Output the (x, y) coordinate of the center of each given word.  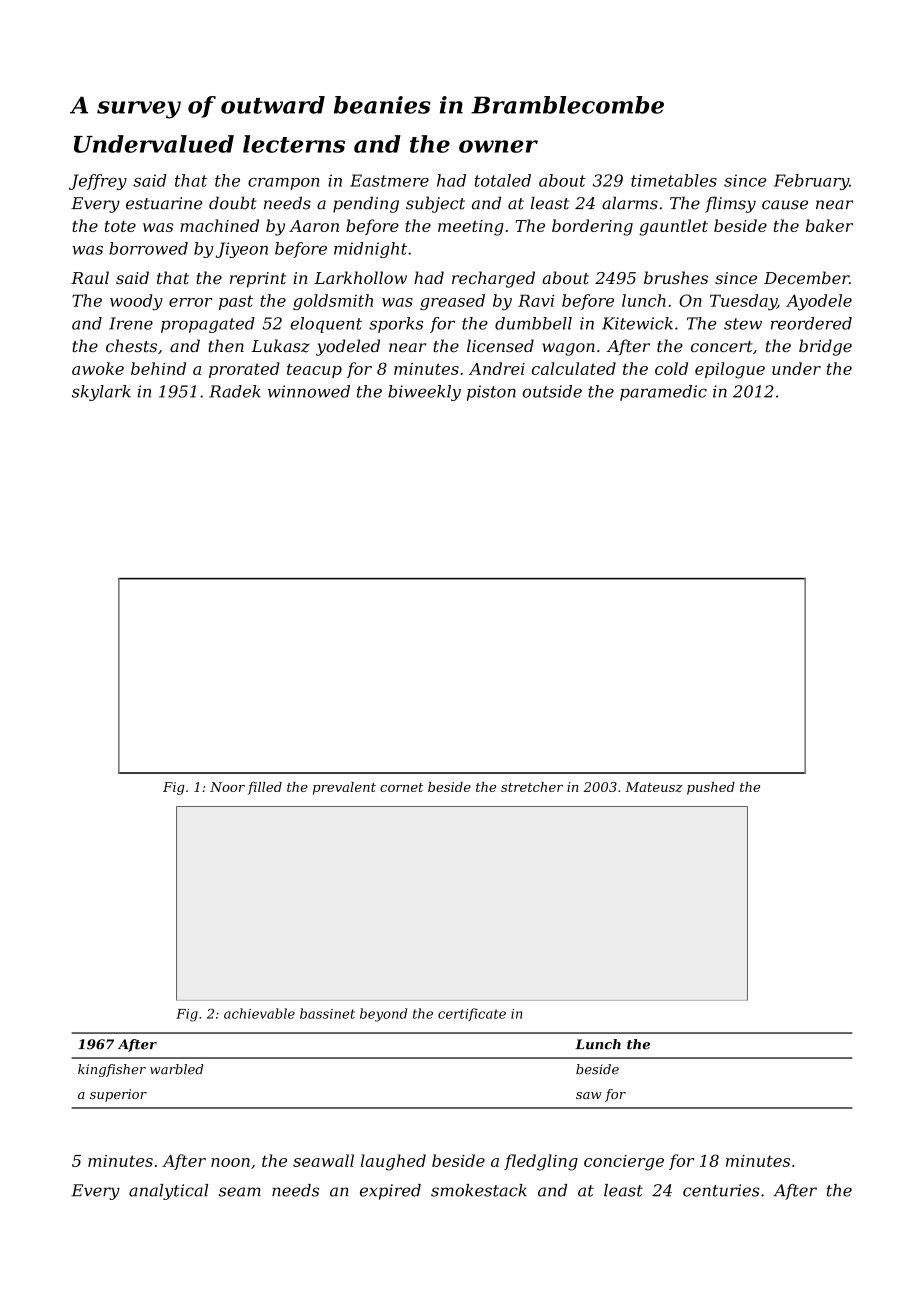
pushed (711, 788)
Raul (90, 277)
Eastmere (389, 180)
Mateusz (653, 787)
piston (491, 393)
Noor (227, 787)
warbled (176, 1069)
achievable (259, 1013)
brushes (676, 277)
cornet (401, 787)
